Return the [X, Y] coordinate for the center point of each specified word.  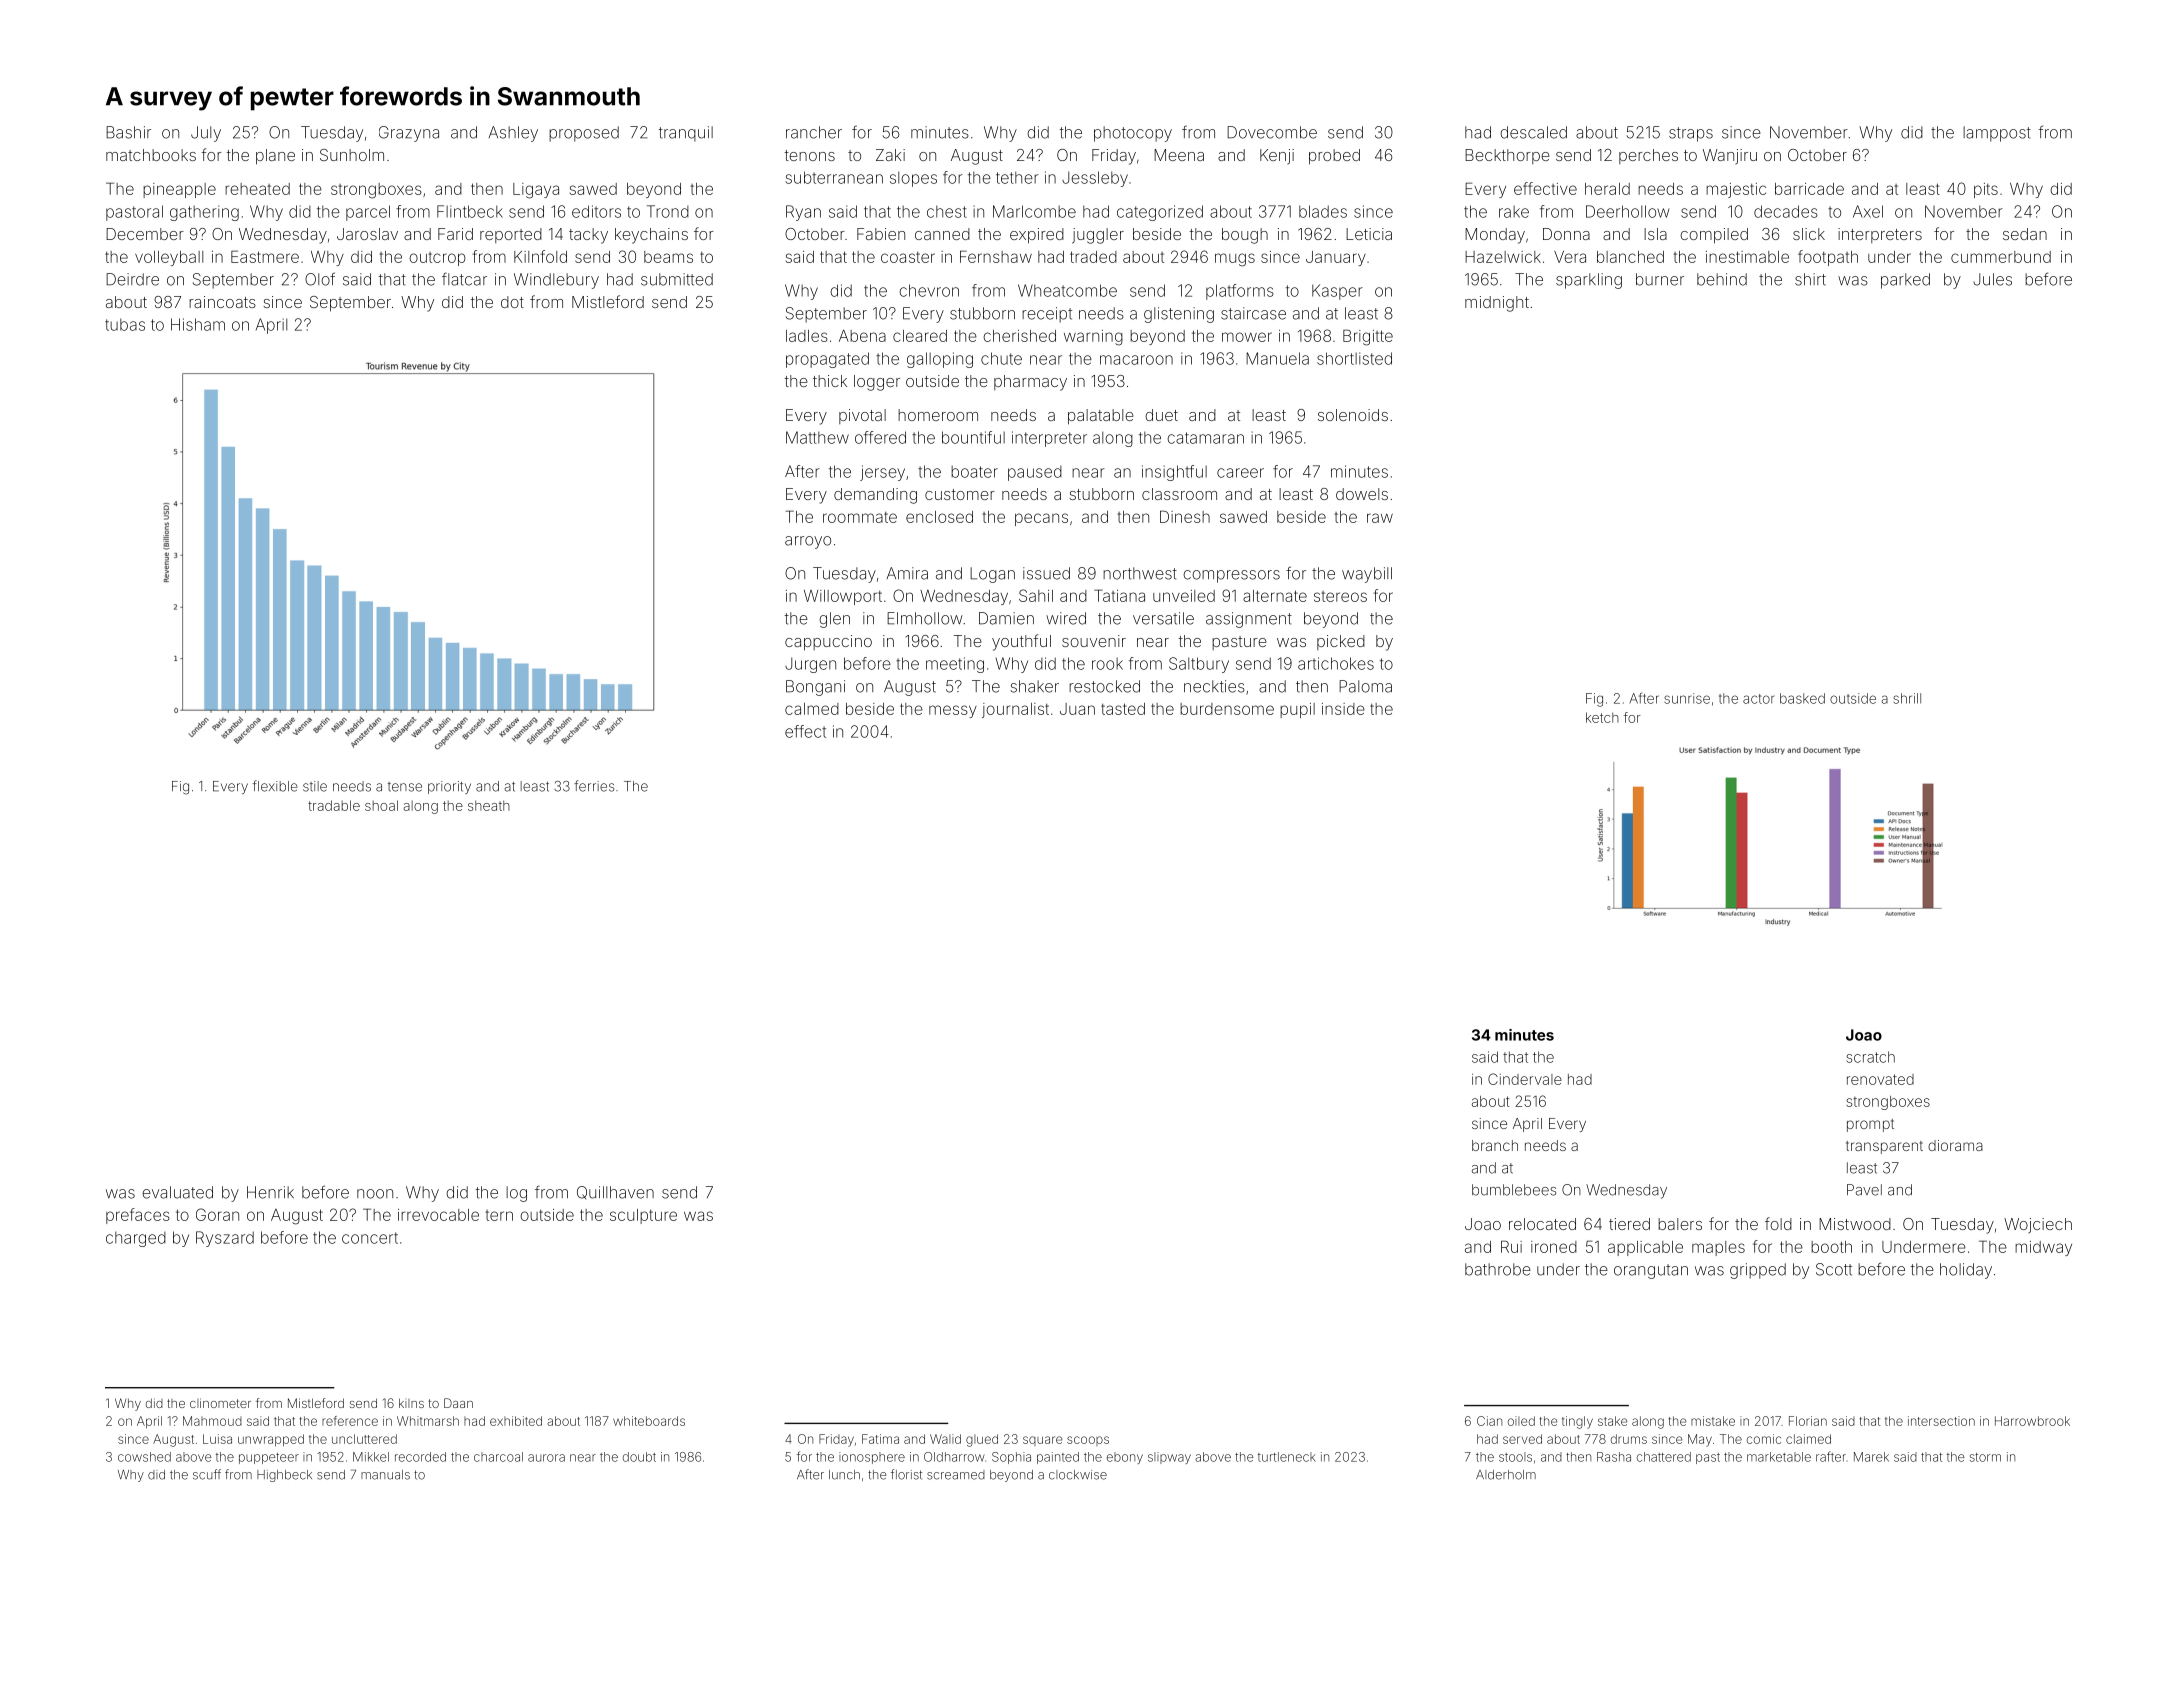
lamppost [1997, 134]
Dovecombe [1272, 132]
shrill [1907, 698]
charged [136, 1239]
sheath [489, 805]
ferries [594, 786]
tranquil [685, 134]
